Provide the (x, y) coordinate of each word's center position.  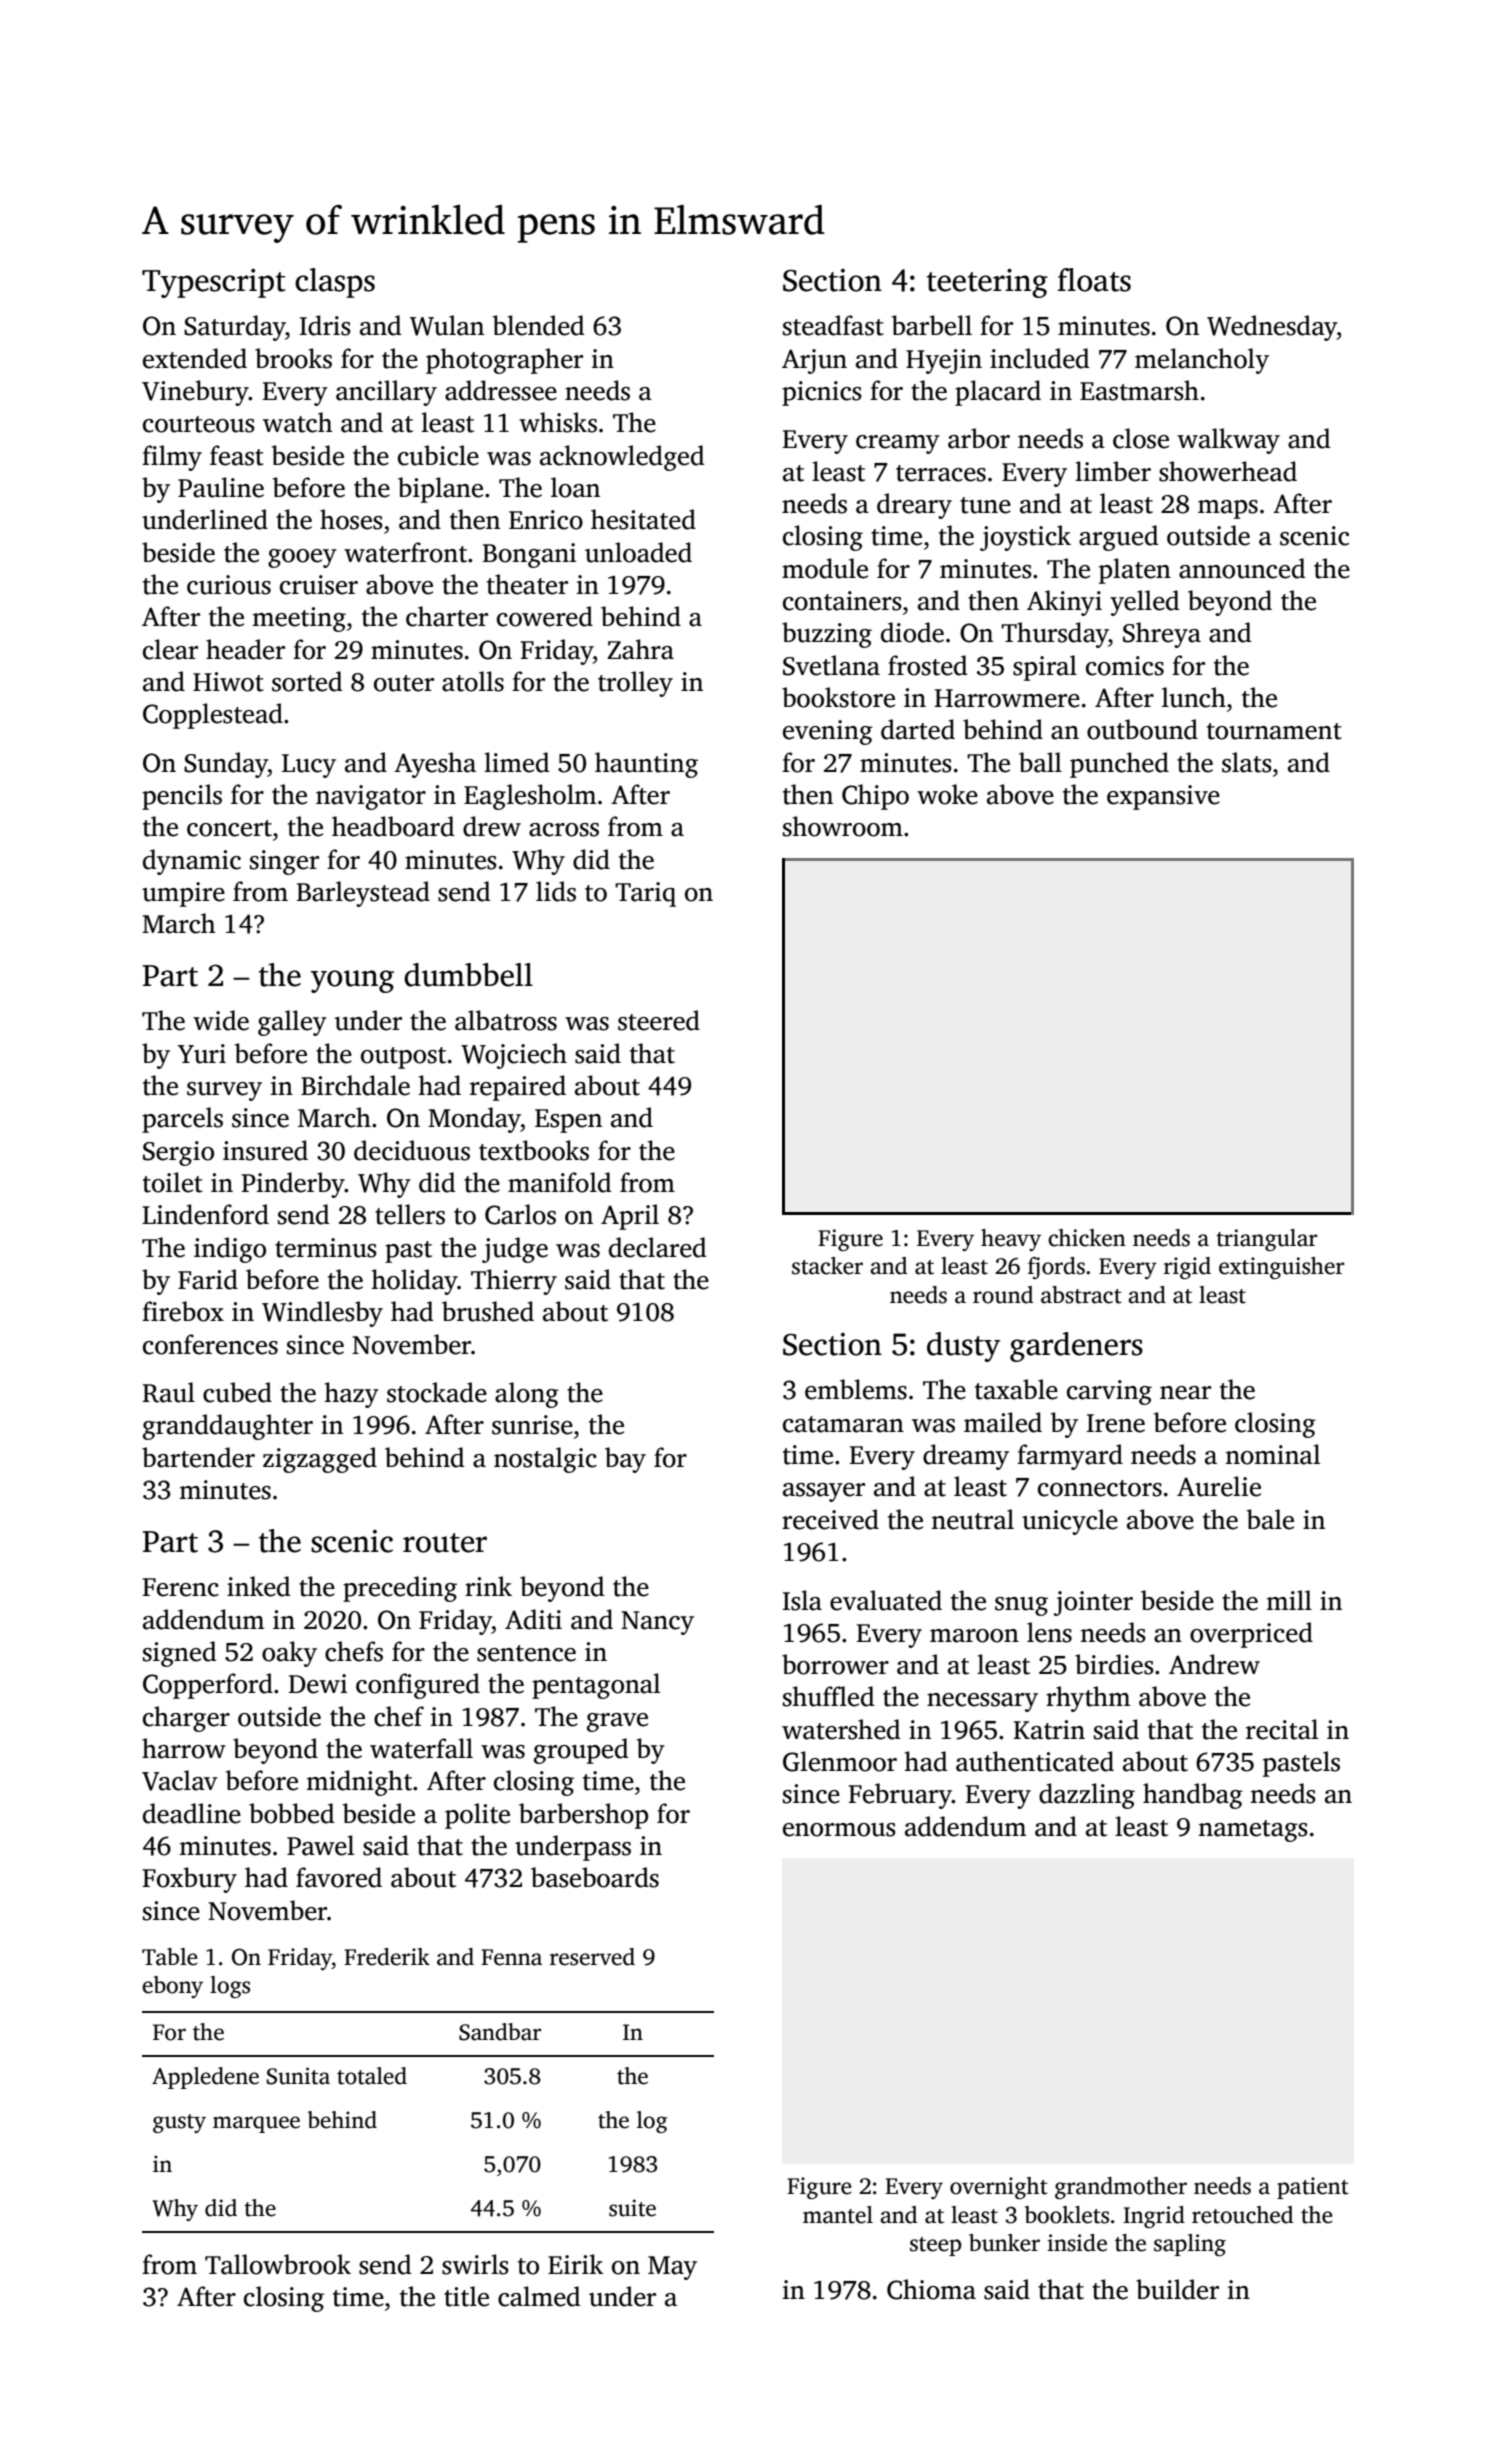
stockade (437, 1392)
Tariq (645, 894)
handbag (1193, 1796)
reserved (592, 1957)
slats (1247, 762)
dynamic (192, 862)
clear (170, 649)
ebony (172, 1987)
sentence (526, 1653)
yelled (1144, 603)
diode (912, 632)
